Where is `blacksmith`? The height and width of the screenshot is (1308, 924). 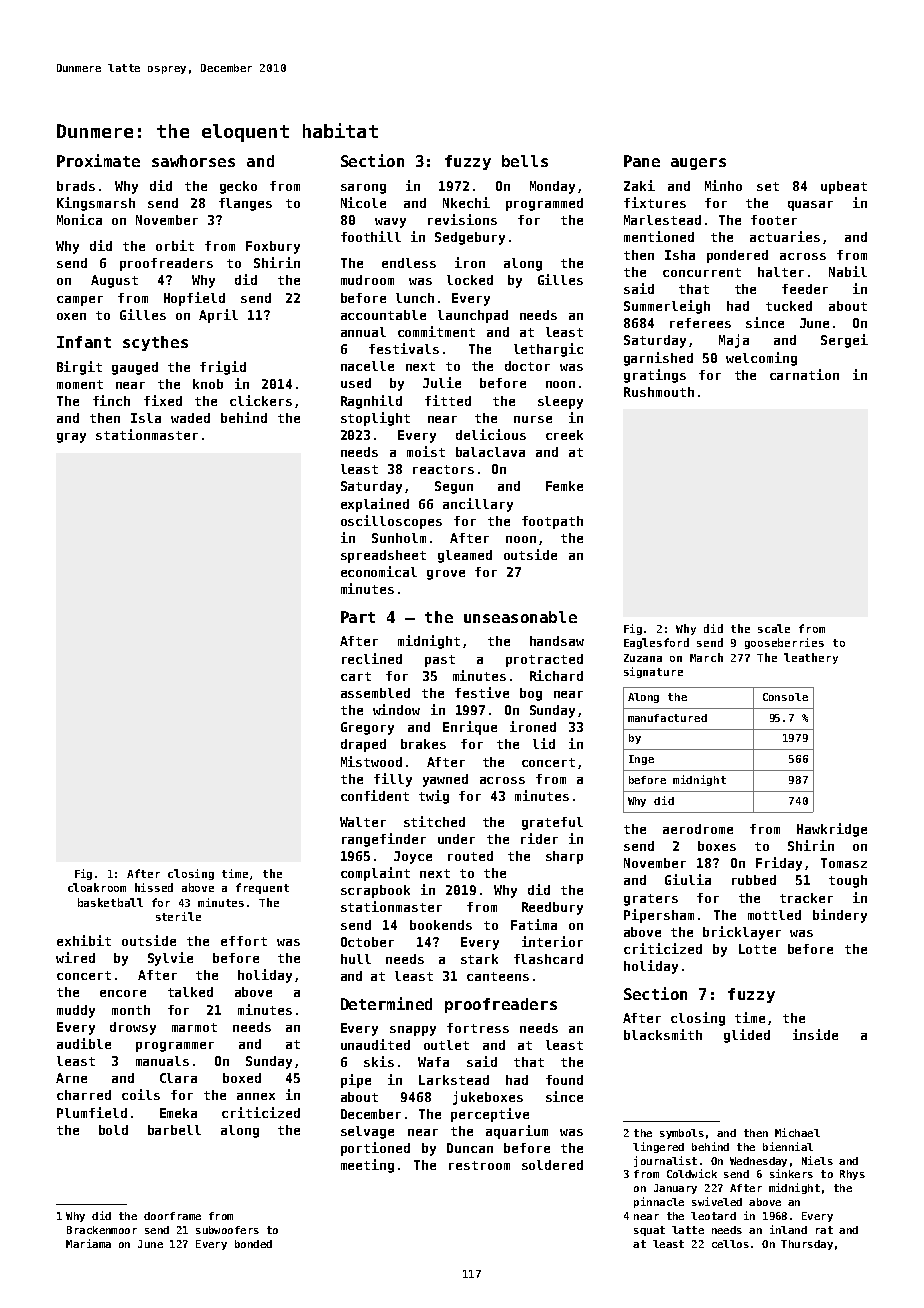 blacksmith is located at coordinates (663, 1034).
